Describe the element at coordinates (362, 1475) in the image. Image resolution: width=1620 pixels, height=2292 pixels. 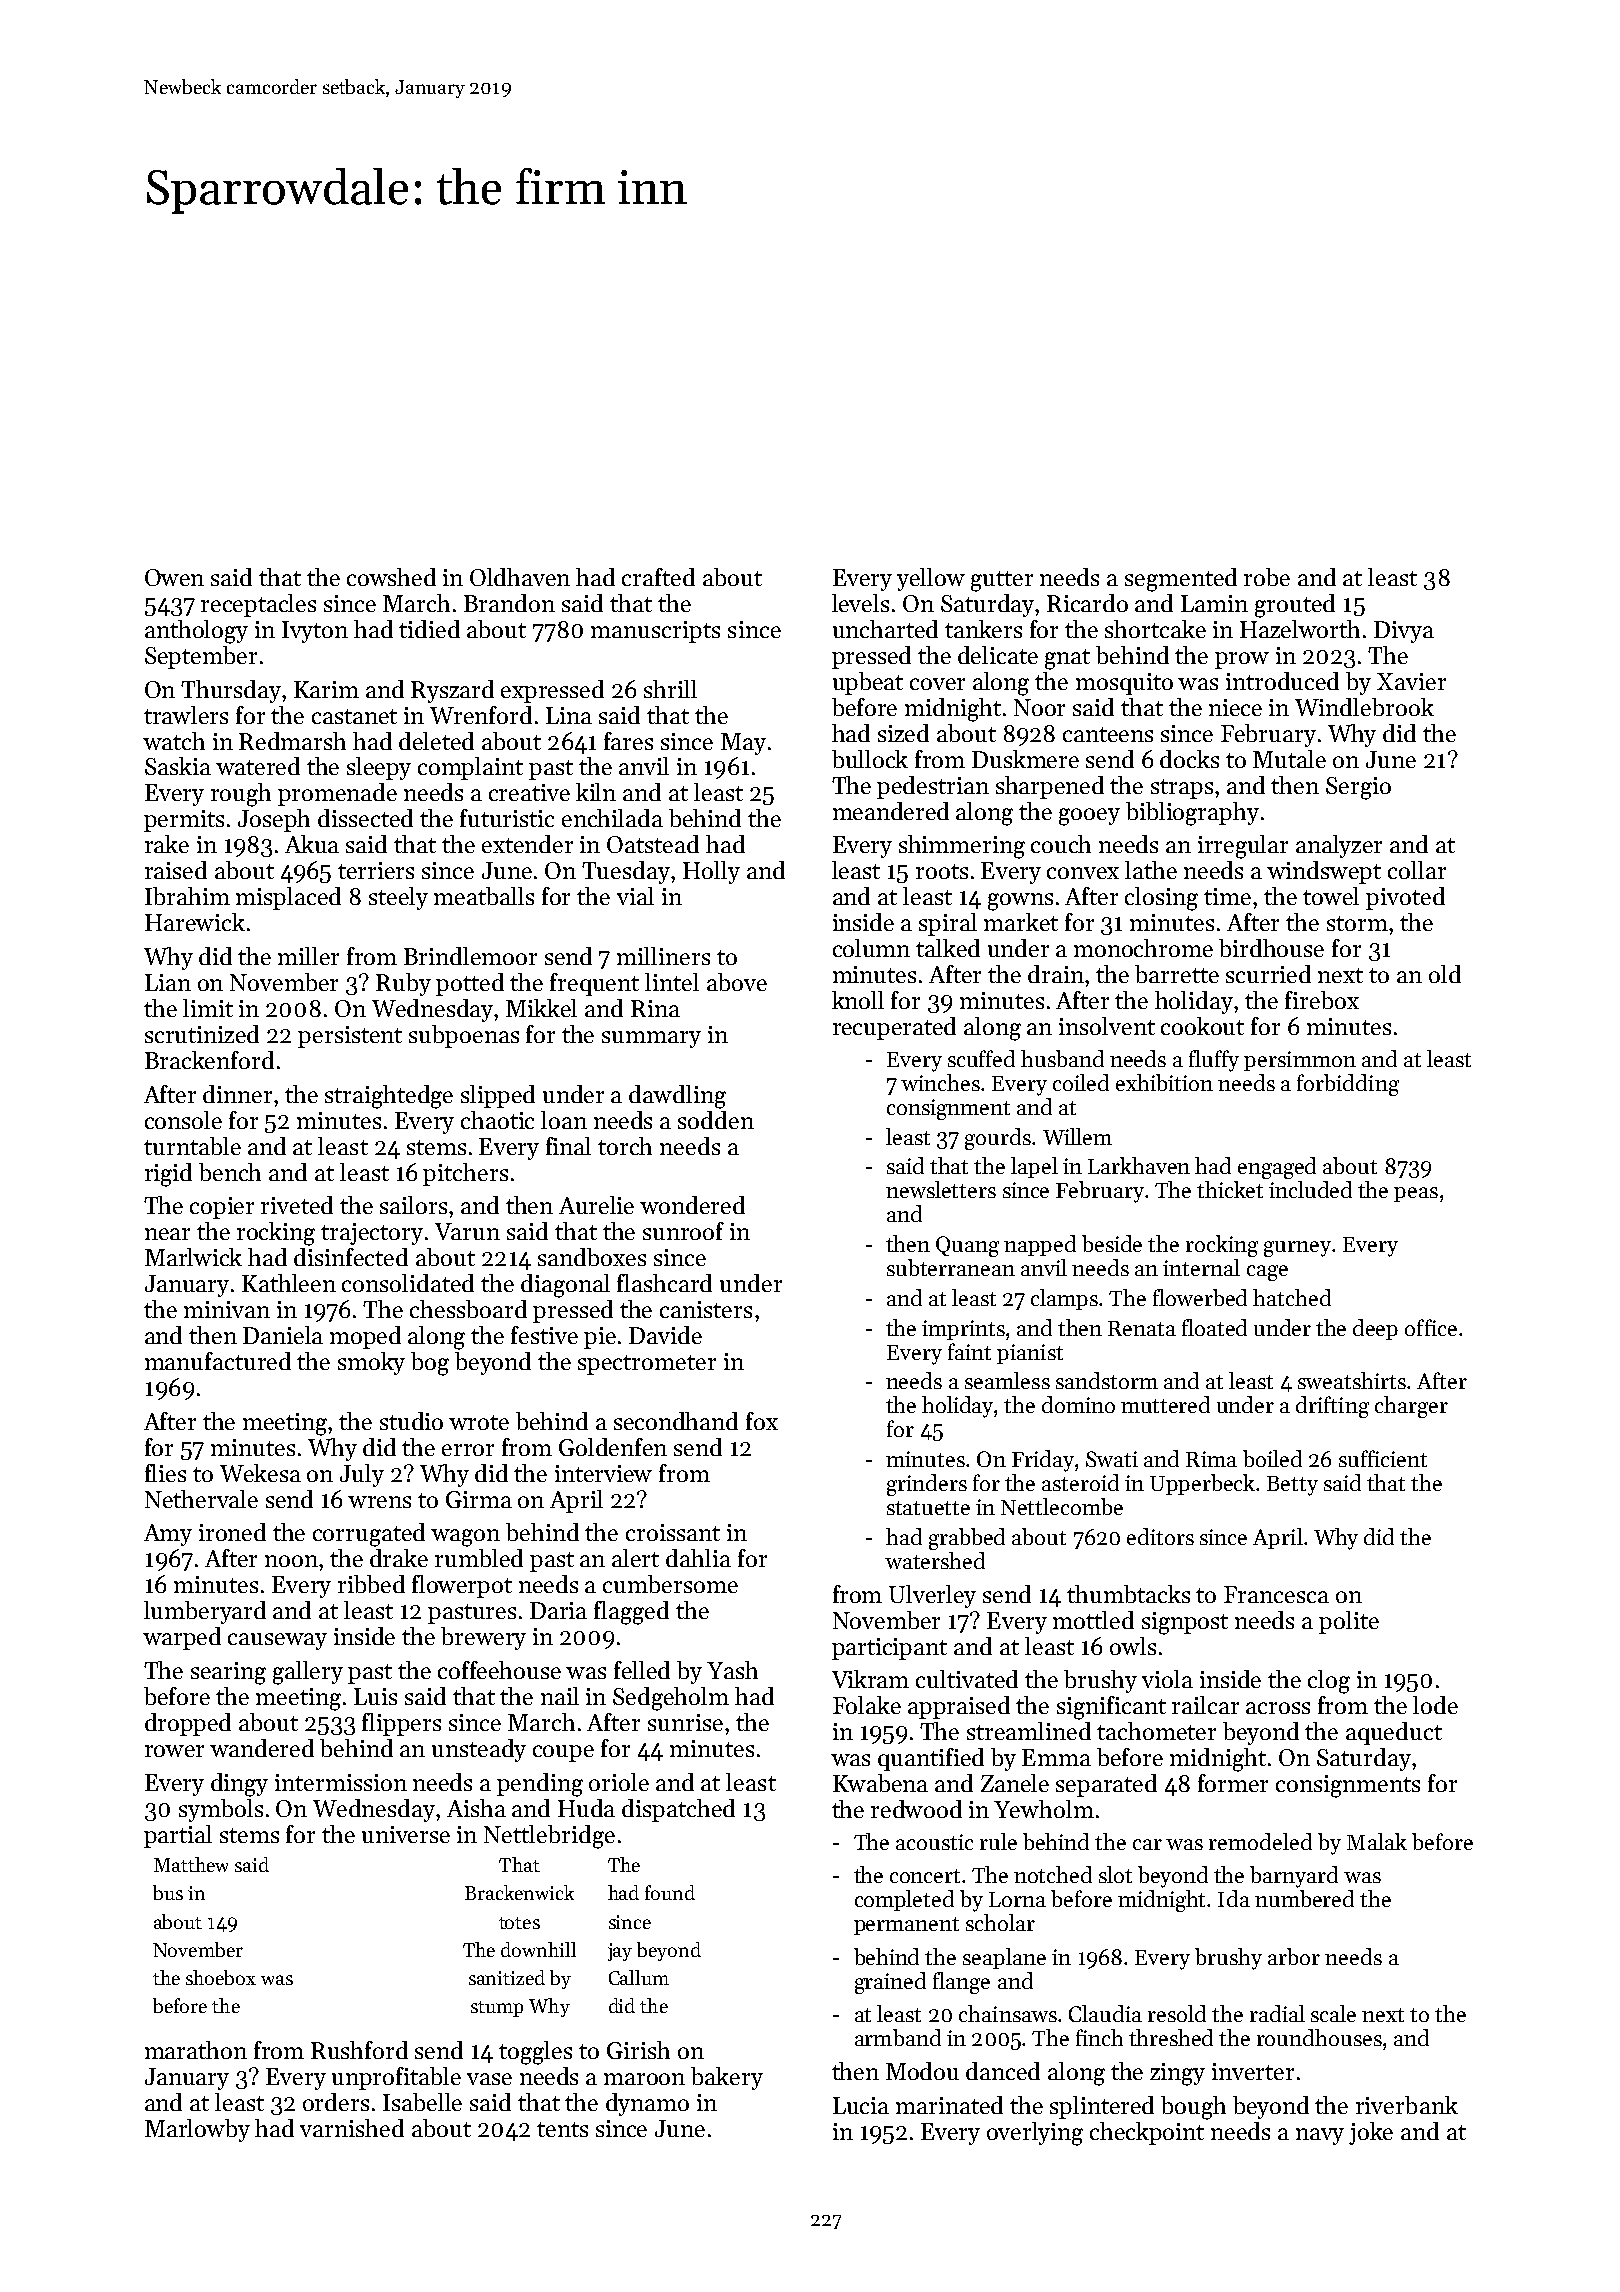
I see `July` at that location.
